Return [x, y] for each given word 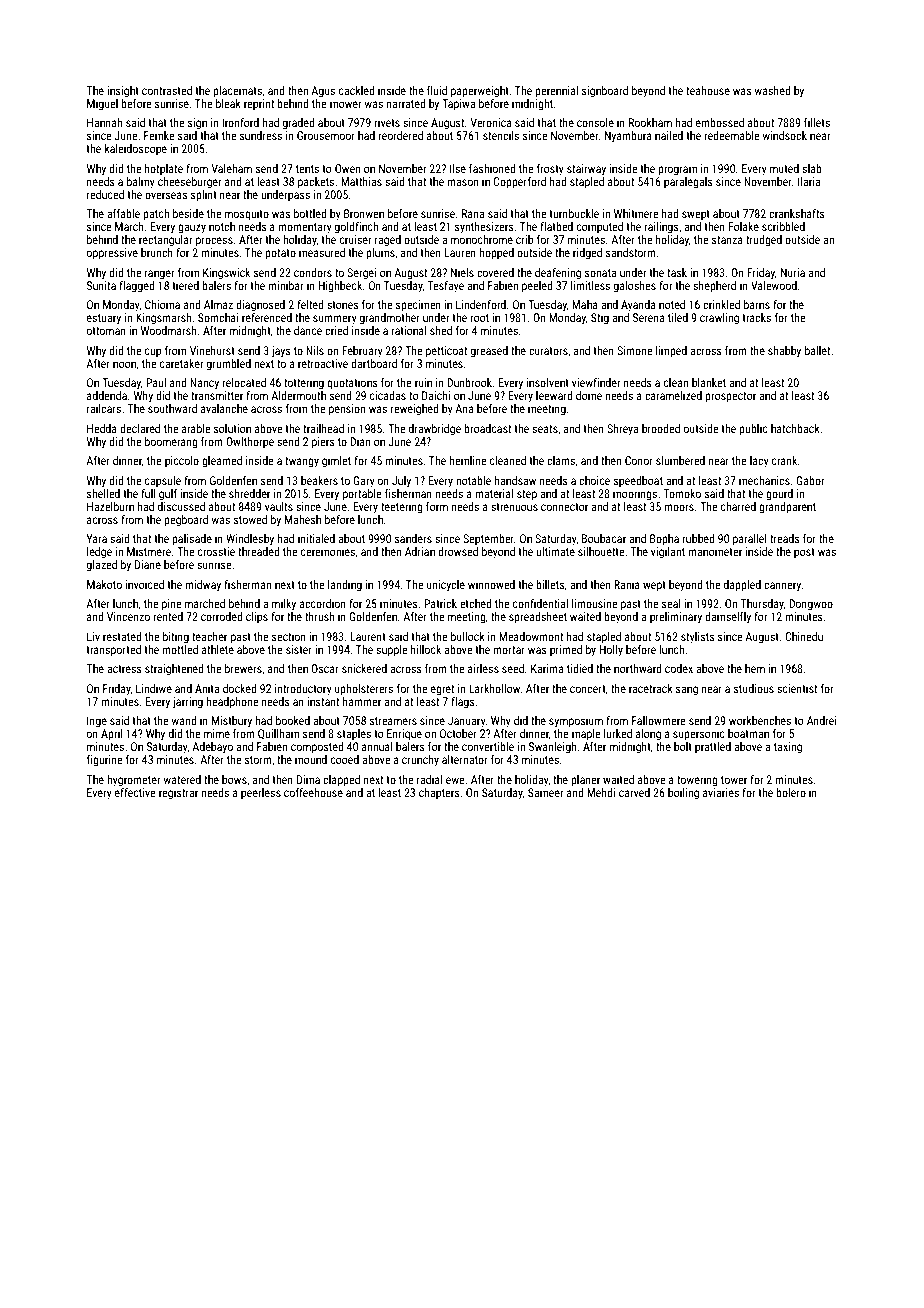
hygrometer [134, 781]
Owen [348, 168]
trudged [764, 241]
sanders [413, 538]
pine [171, 605]
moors [679, 507]
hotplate [164, 170]
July [401, 482]
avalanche [224, 408]
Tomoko [682, 493]
